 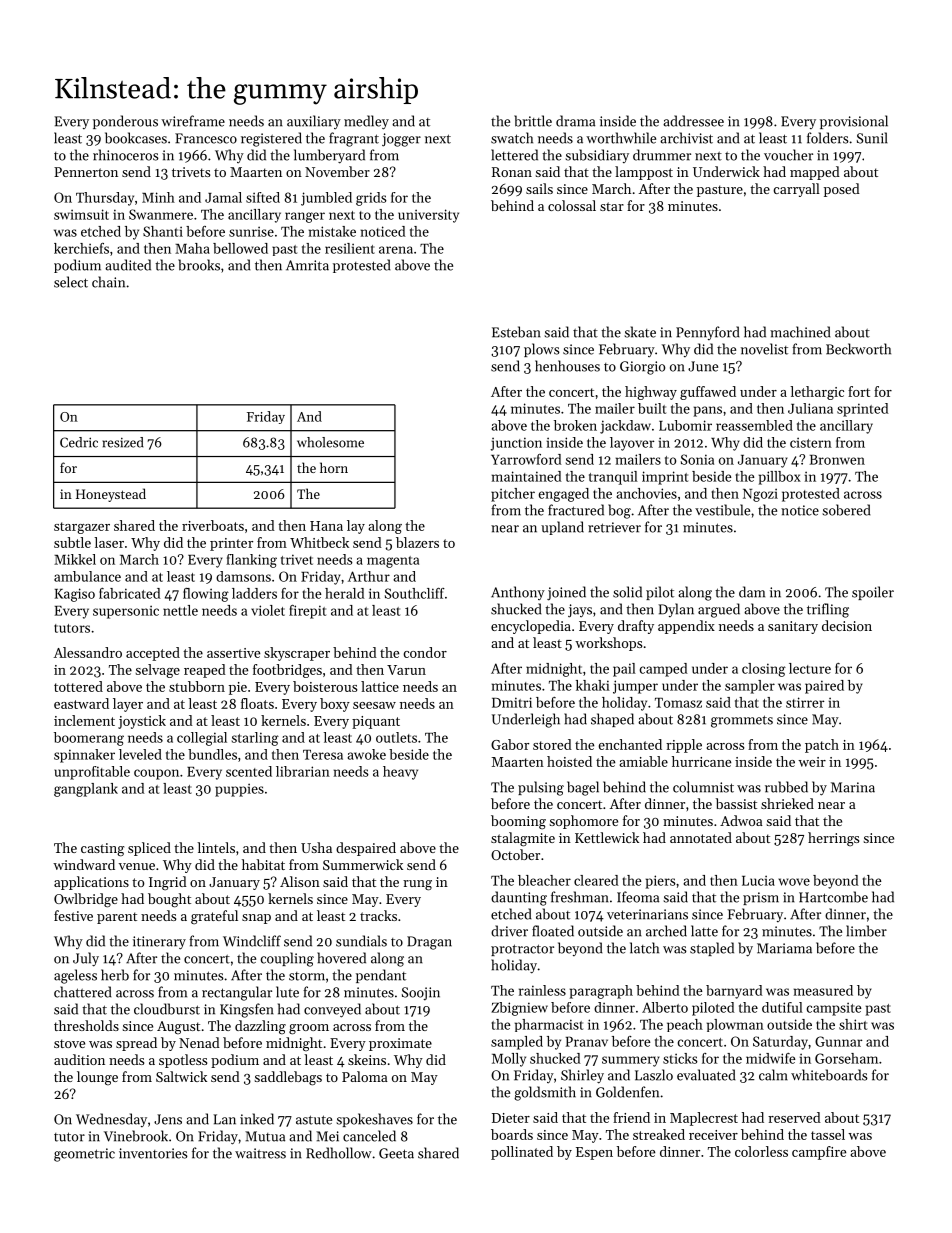 I want to click on coupon, so click(x=156, y=774).
